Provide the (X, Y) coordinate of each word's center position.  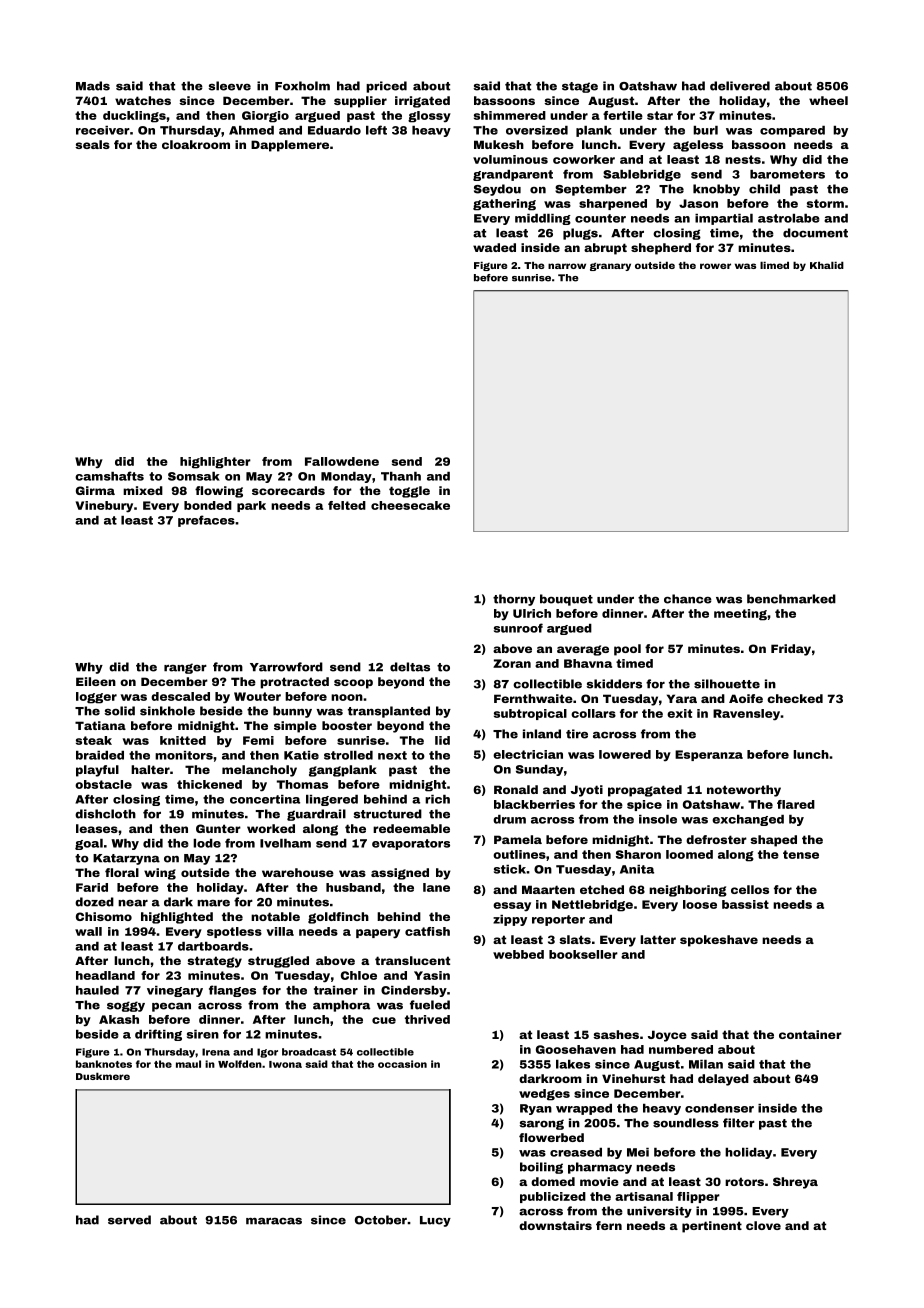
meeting (740, 615)
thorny (514, 600)
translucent (412, 960)
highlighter (215, 463)
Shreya (795, 1183)
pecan (171, 1007)
